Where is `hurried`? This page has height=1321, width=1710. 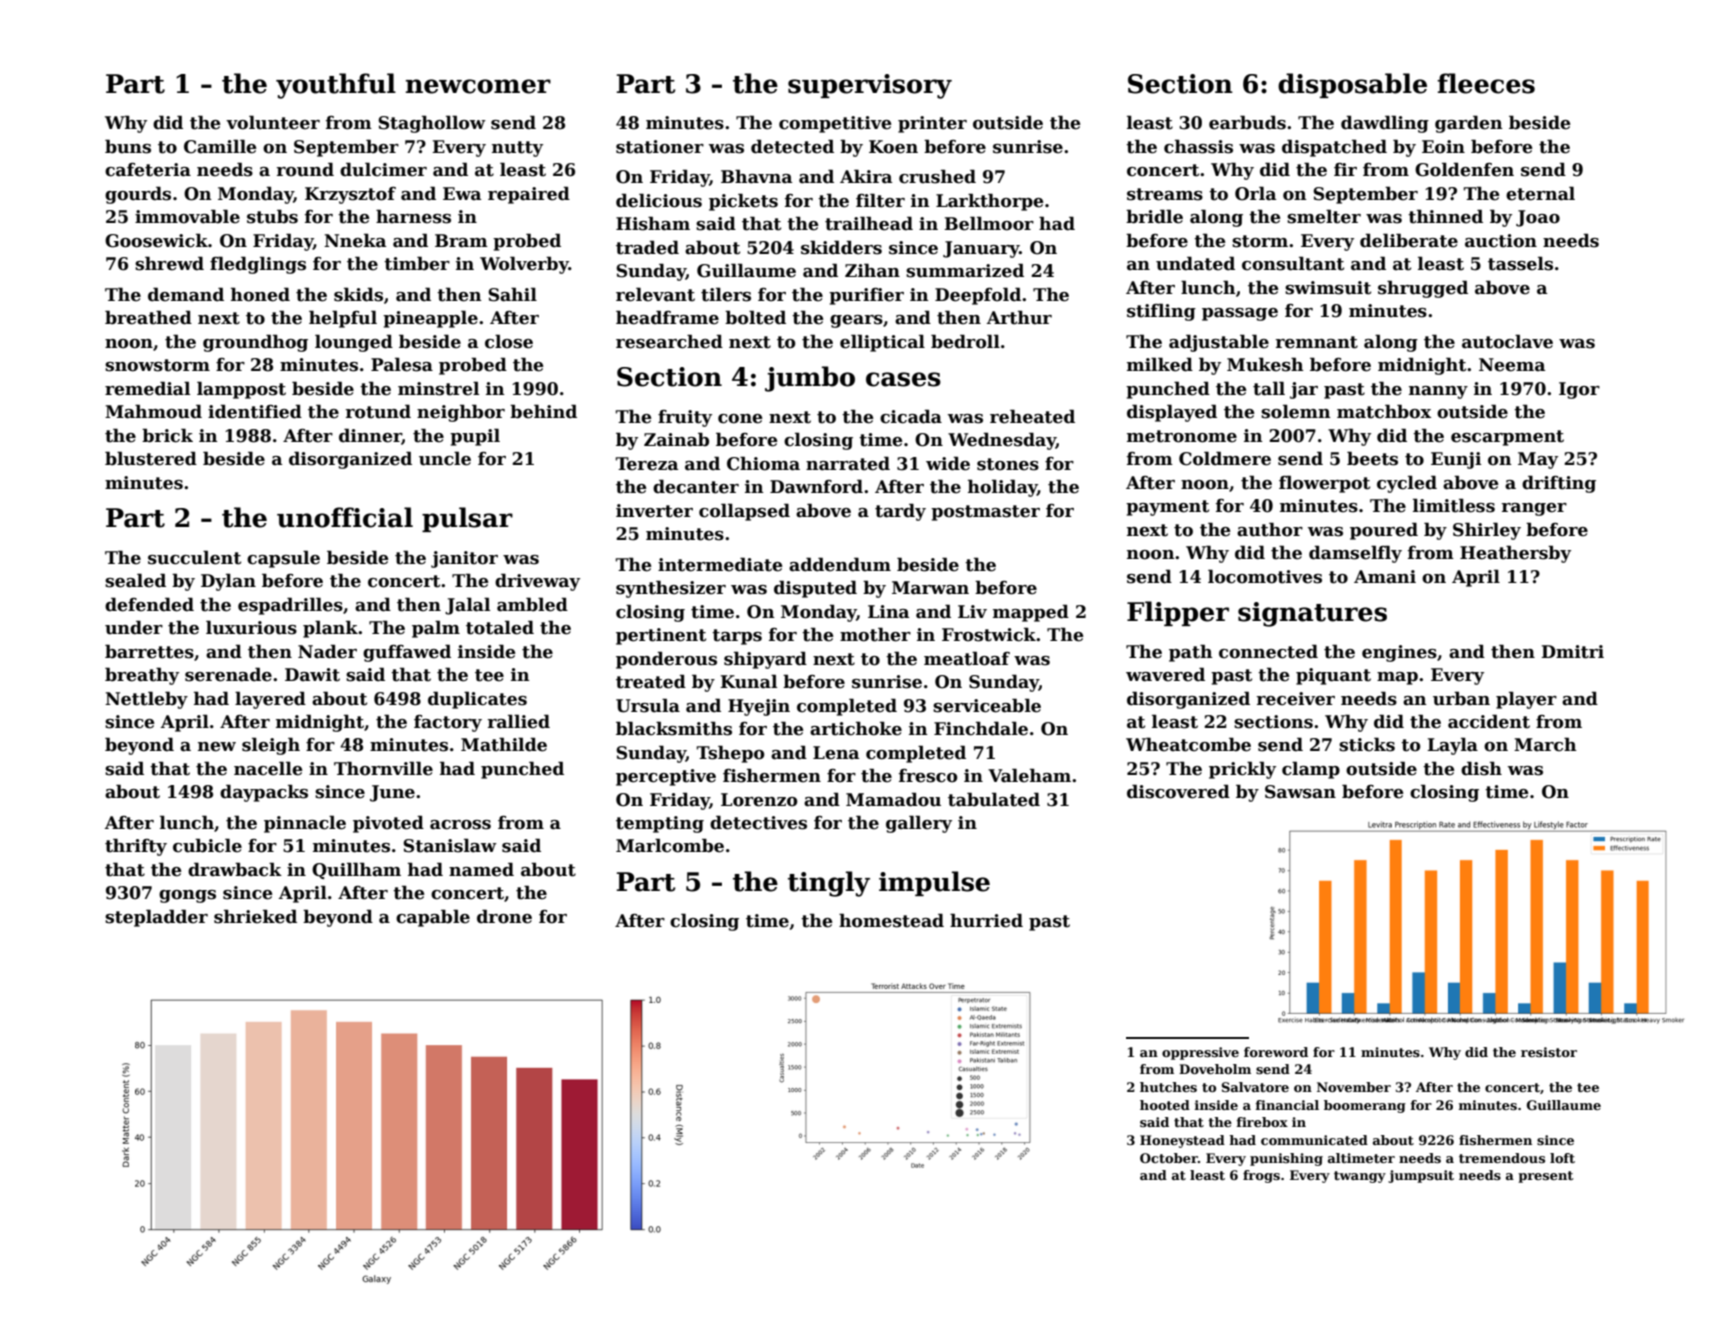
hurried is located at coordinates (986, 920).
